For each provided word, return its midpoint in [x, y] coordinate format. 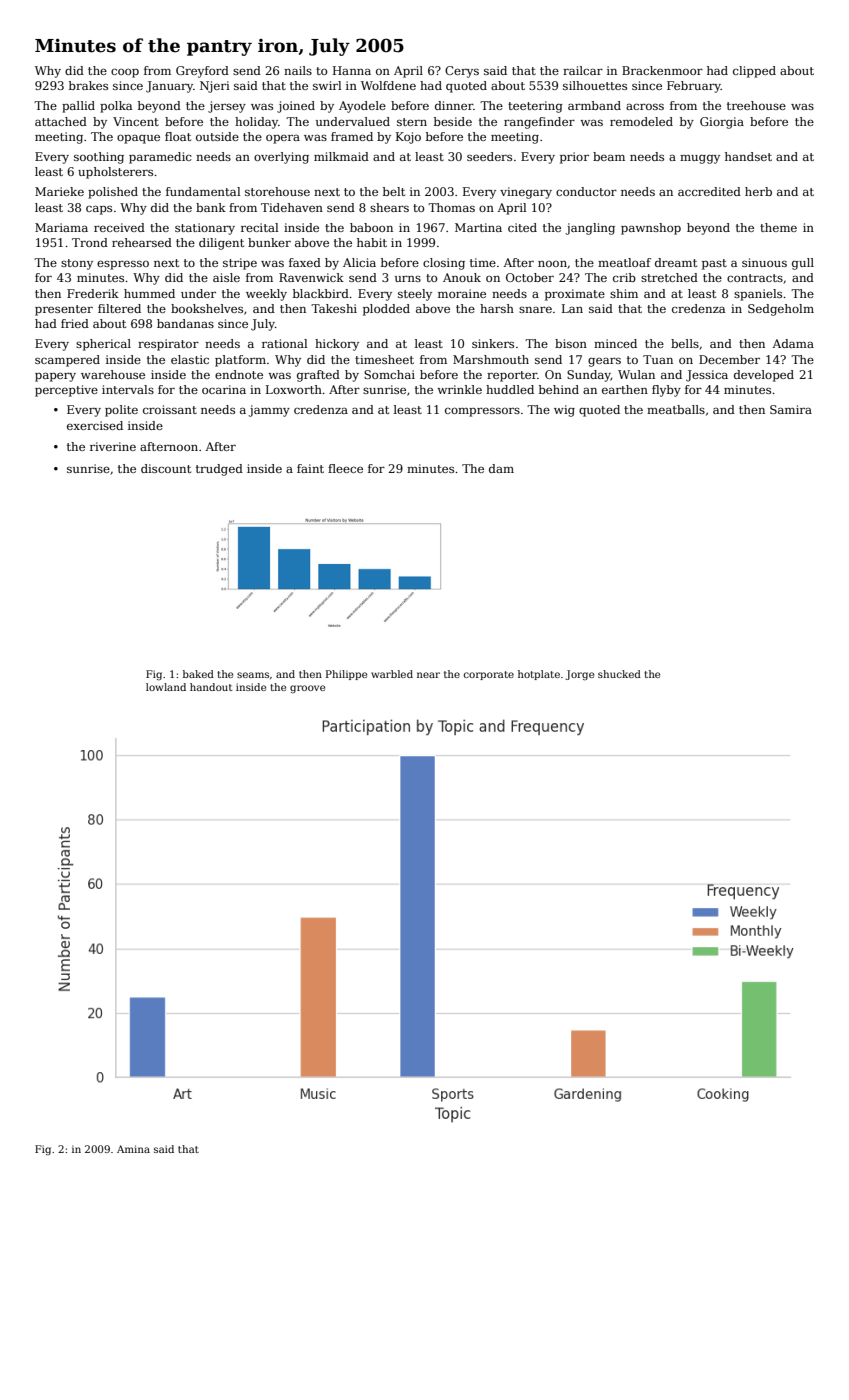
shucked [619, 674]
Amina [133, 1149]
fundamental [203, 191]
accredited [709, 191]
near [428, 675]
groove [307, 689]
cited [522, 227]
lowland [166, 687]
